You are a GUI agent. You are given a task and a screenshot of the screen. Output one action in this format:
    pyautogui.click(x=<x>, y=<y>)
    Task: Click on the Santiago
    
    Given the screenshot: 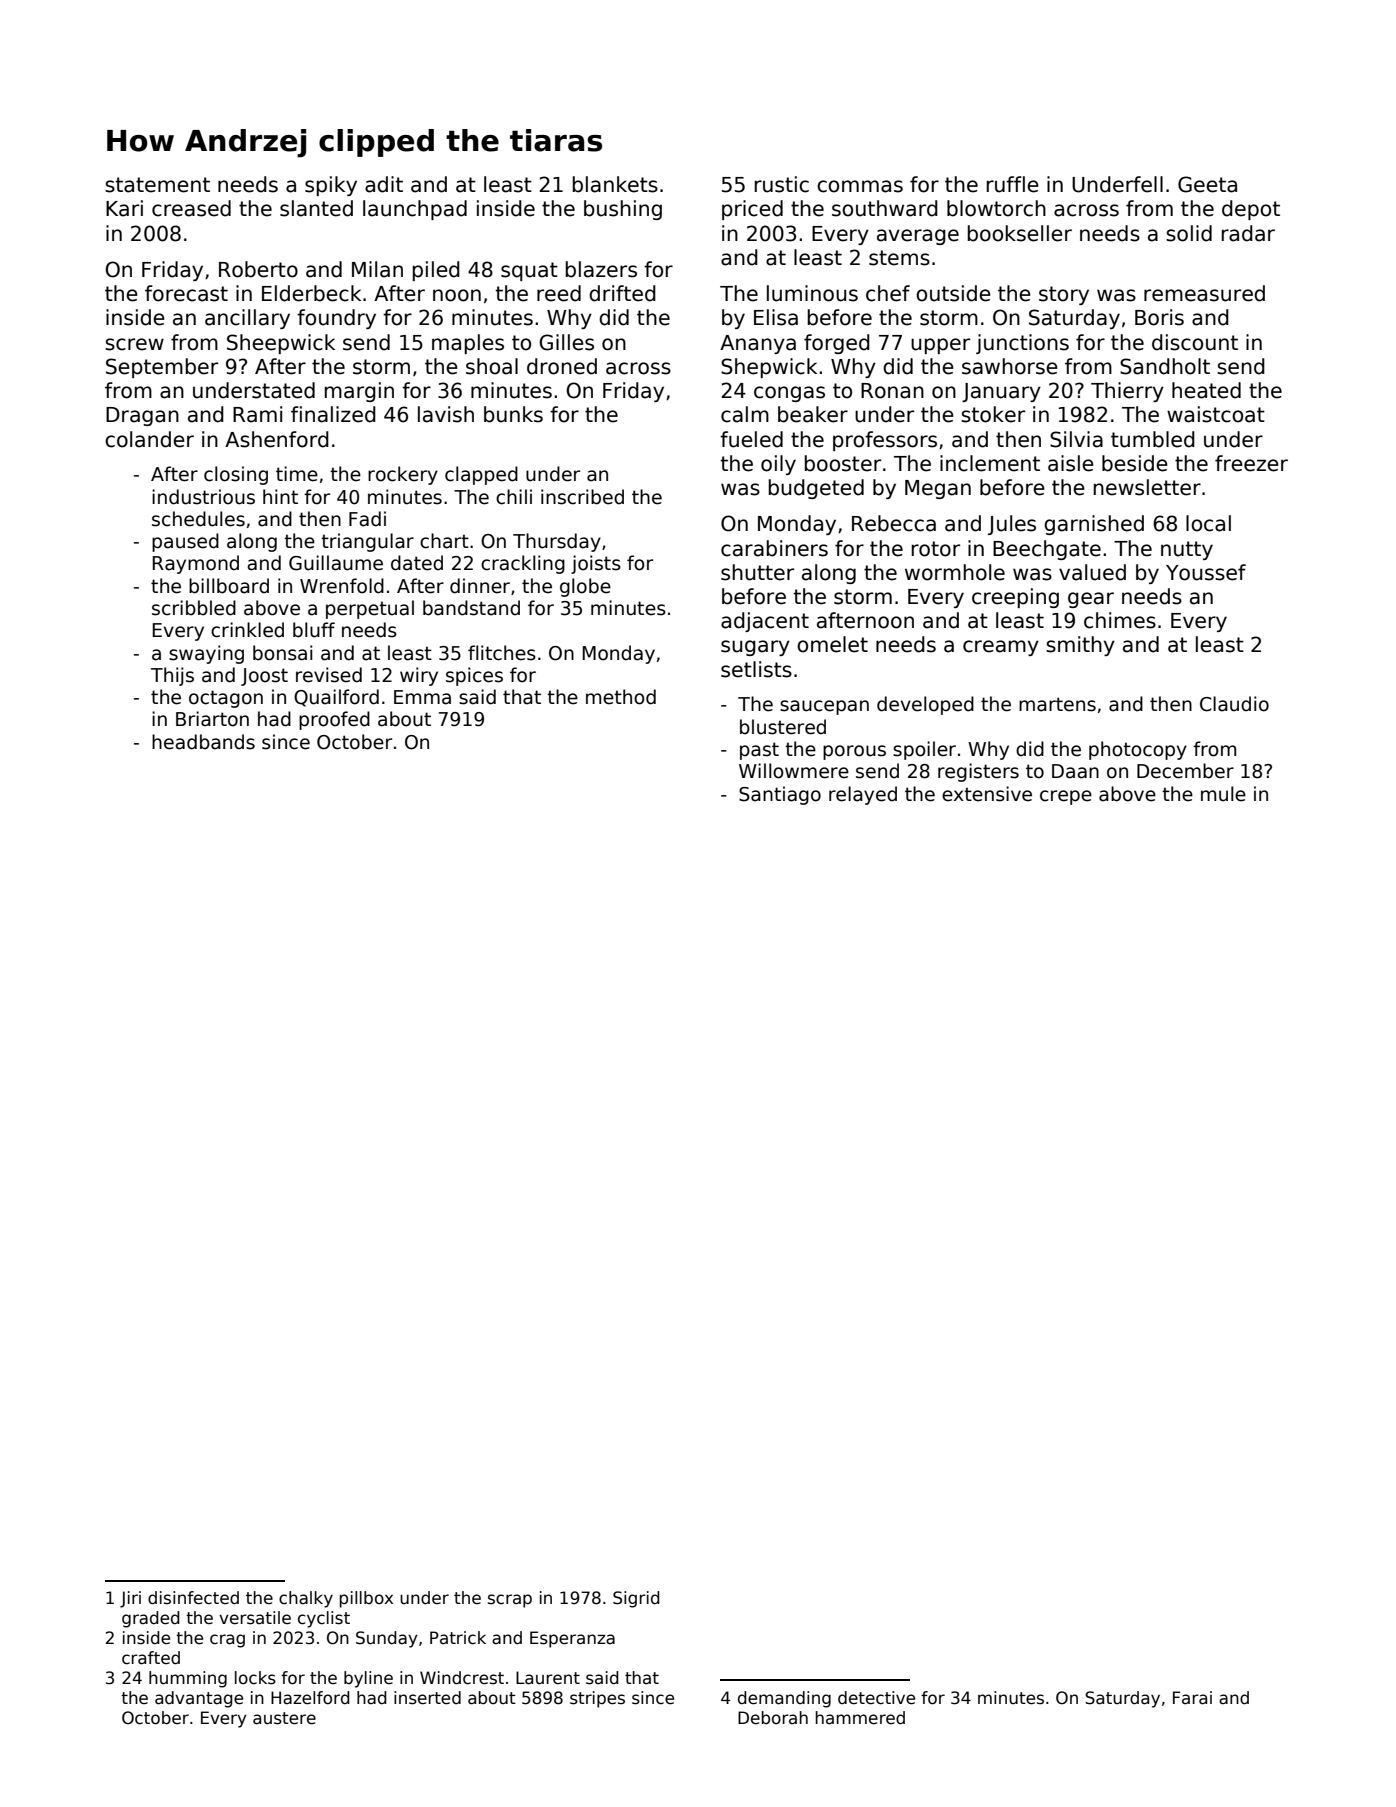 What is the action you would take?
    pyautogui.click(x=780, y=795)
